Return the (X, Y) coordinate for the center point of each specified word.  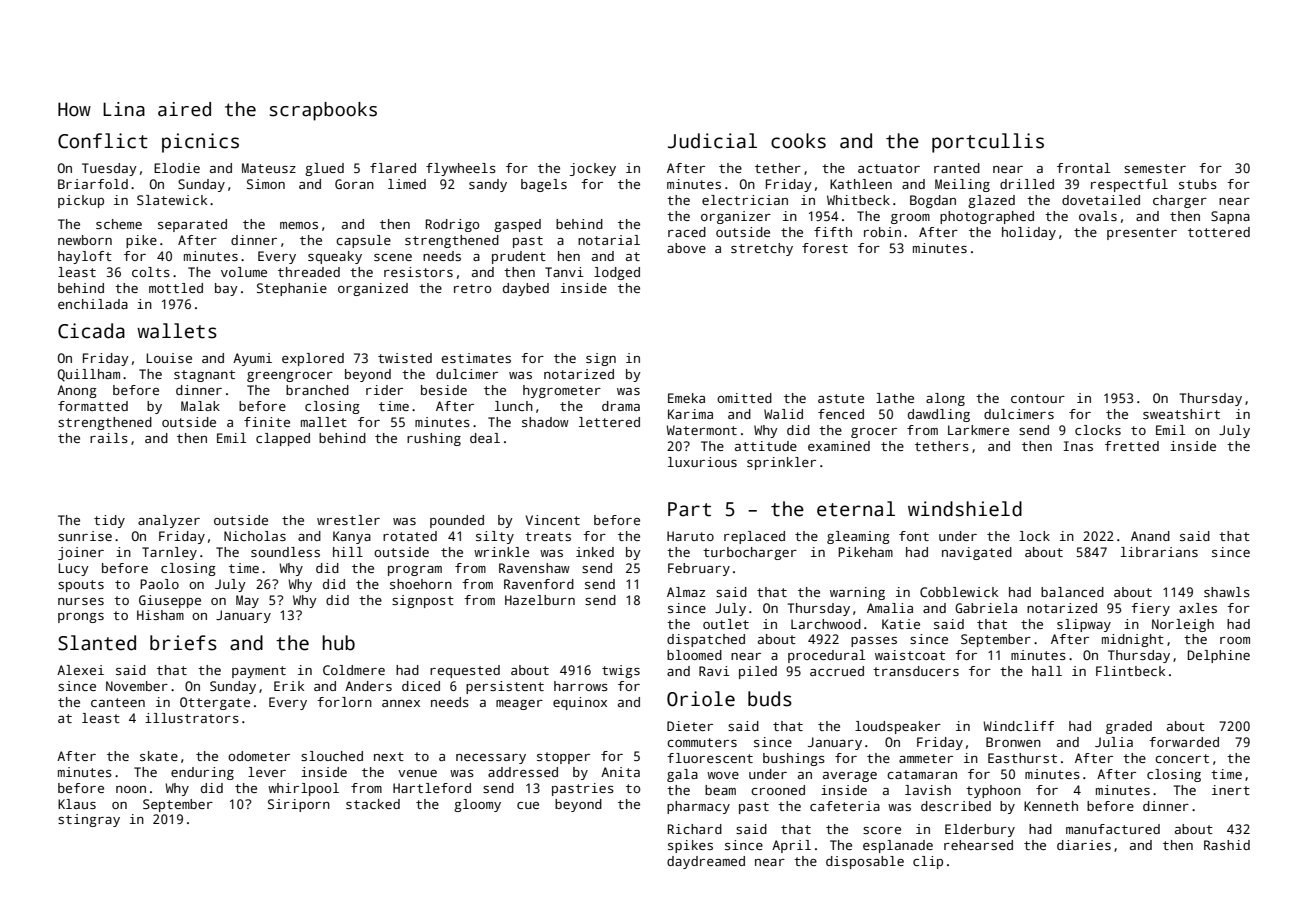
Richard (695, 829)
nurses (81, 601)
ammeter (926, 758)
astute (841, 398)
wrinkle (501, 552)
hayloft (85, 257)
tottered (1219, 232)
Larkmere (978, 430)
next (389, 756)
